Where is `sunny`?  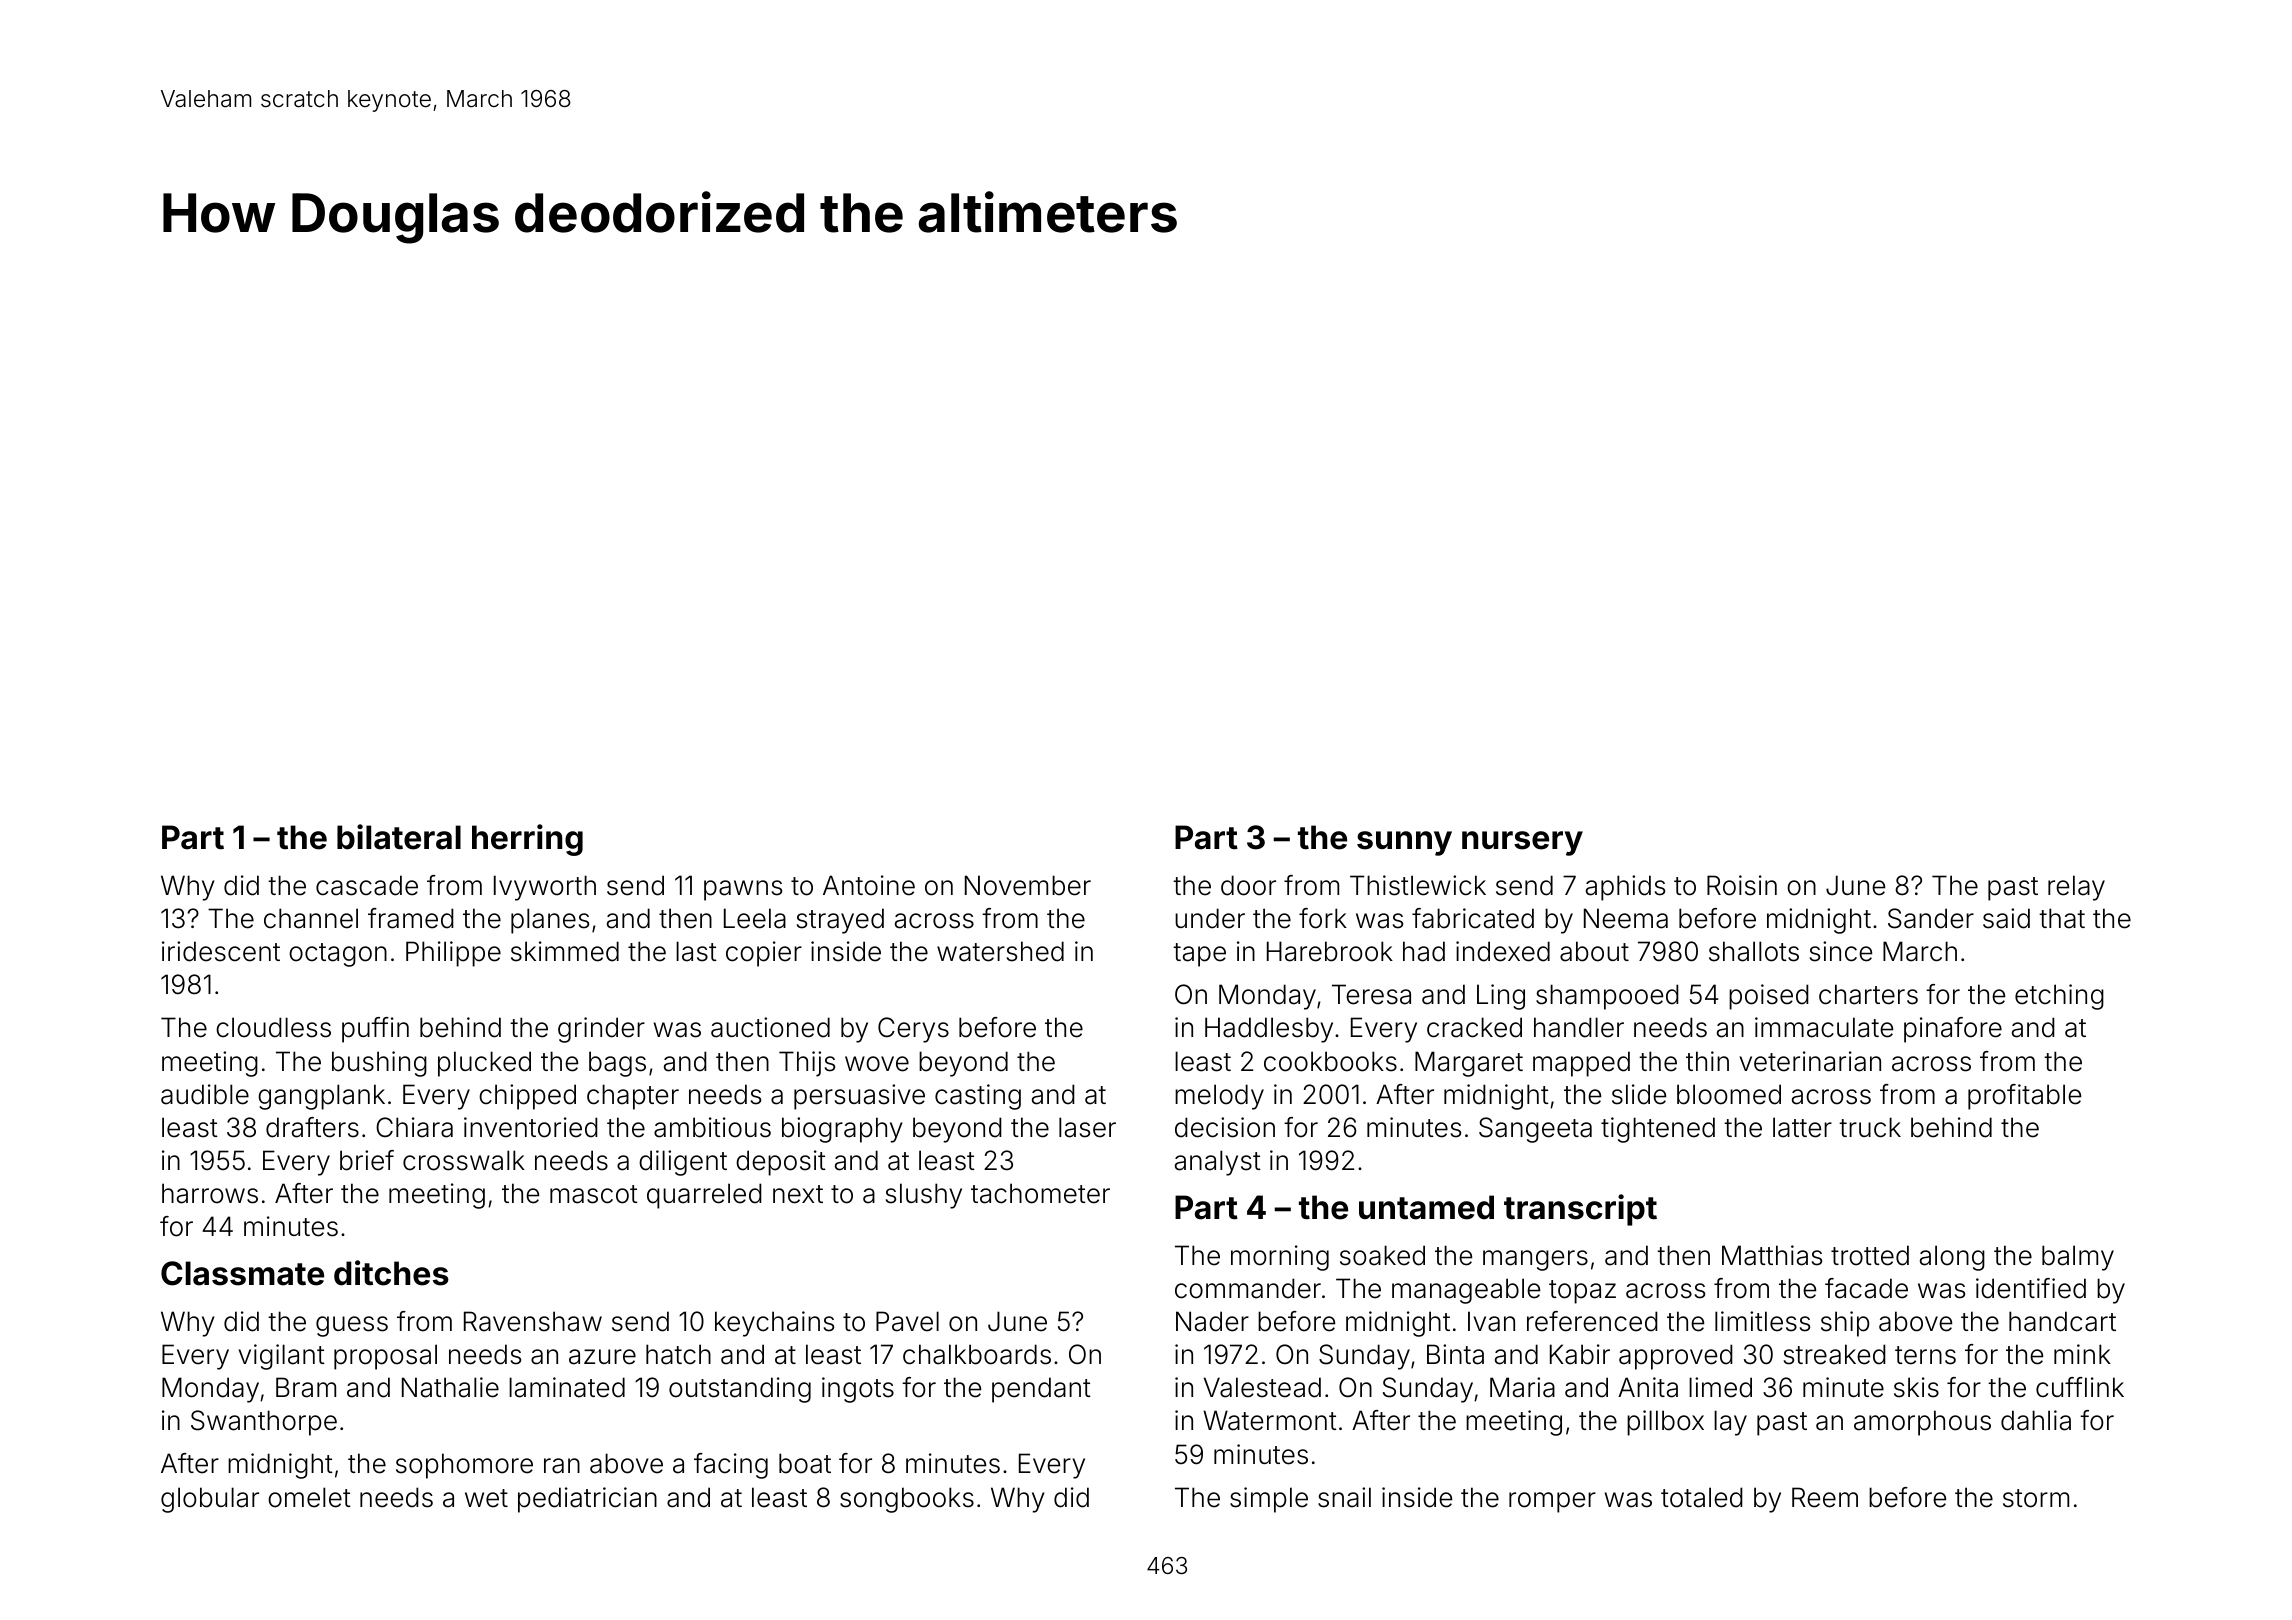
sunny is located at coordinates (1404, 843).
